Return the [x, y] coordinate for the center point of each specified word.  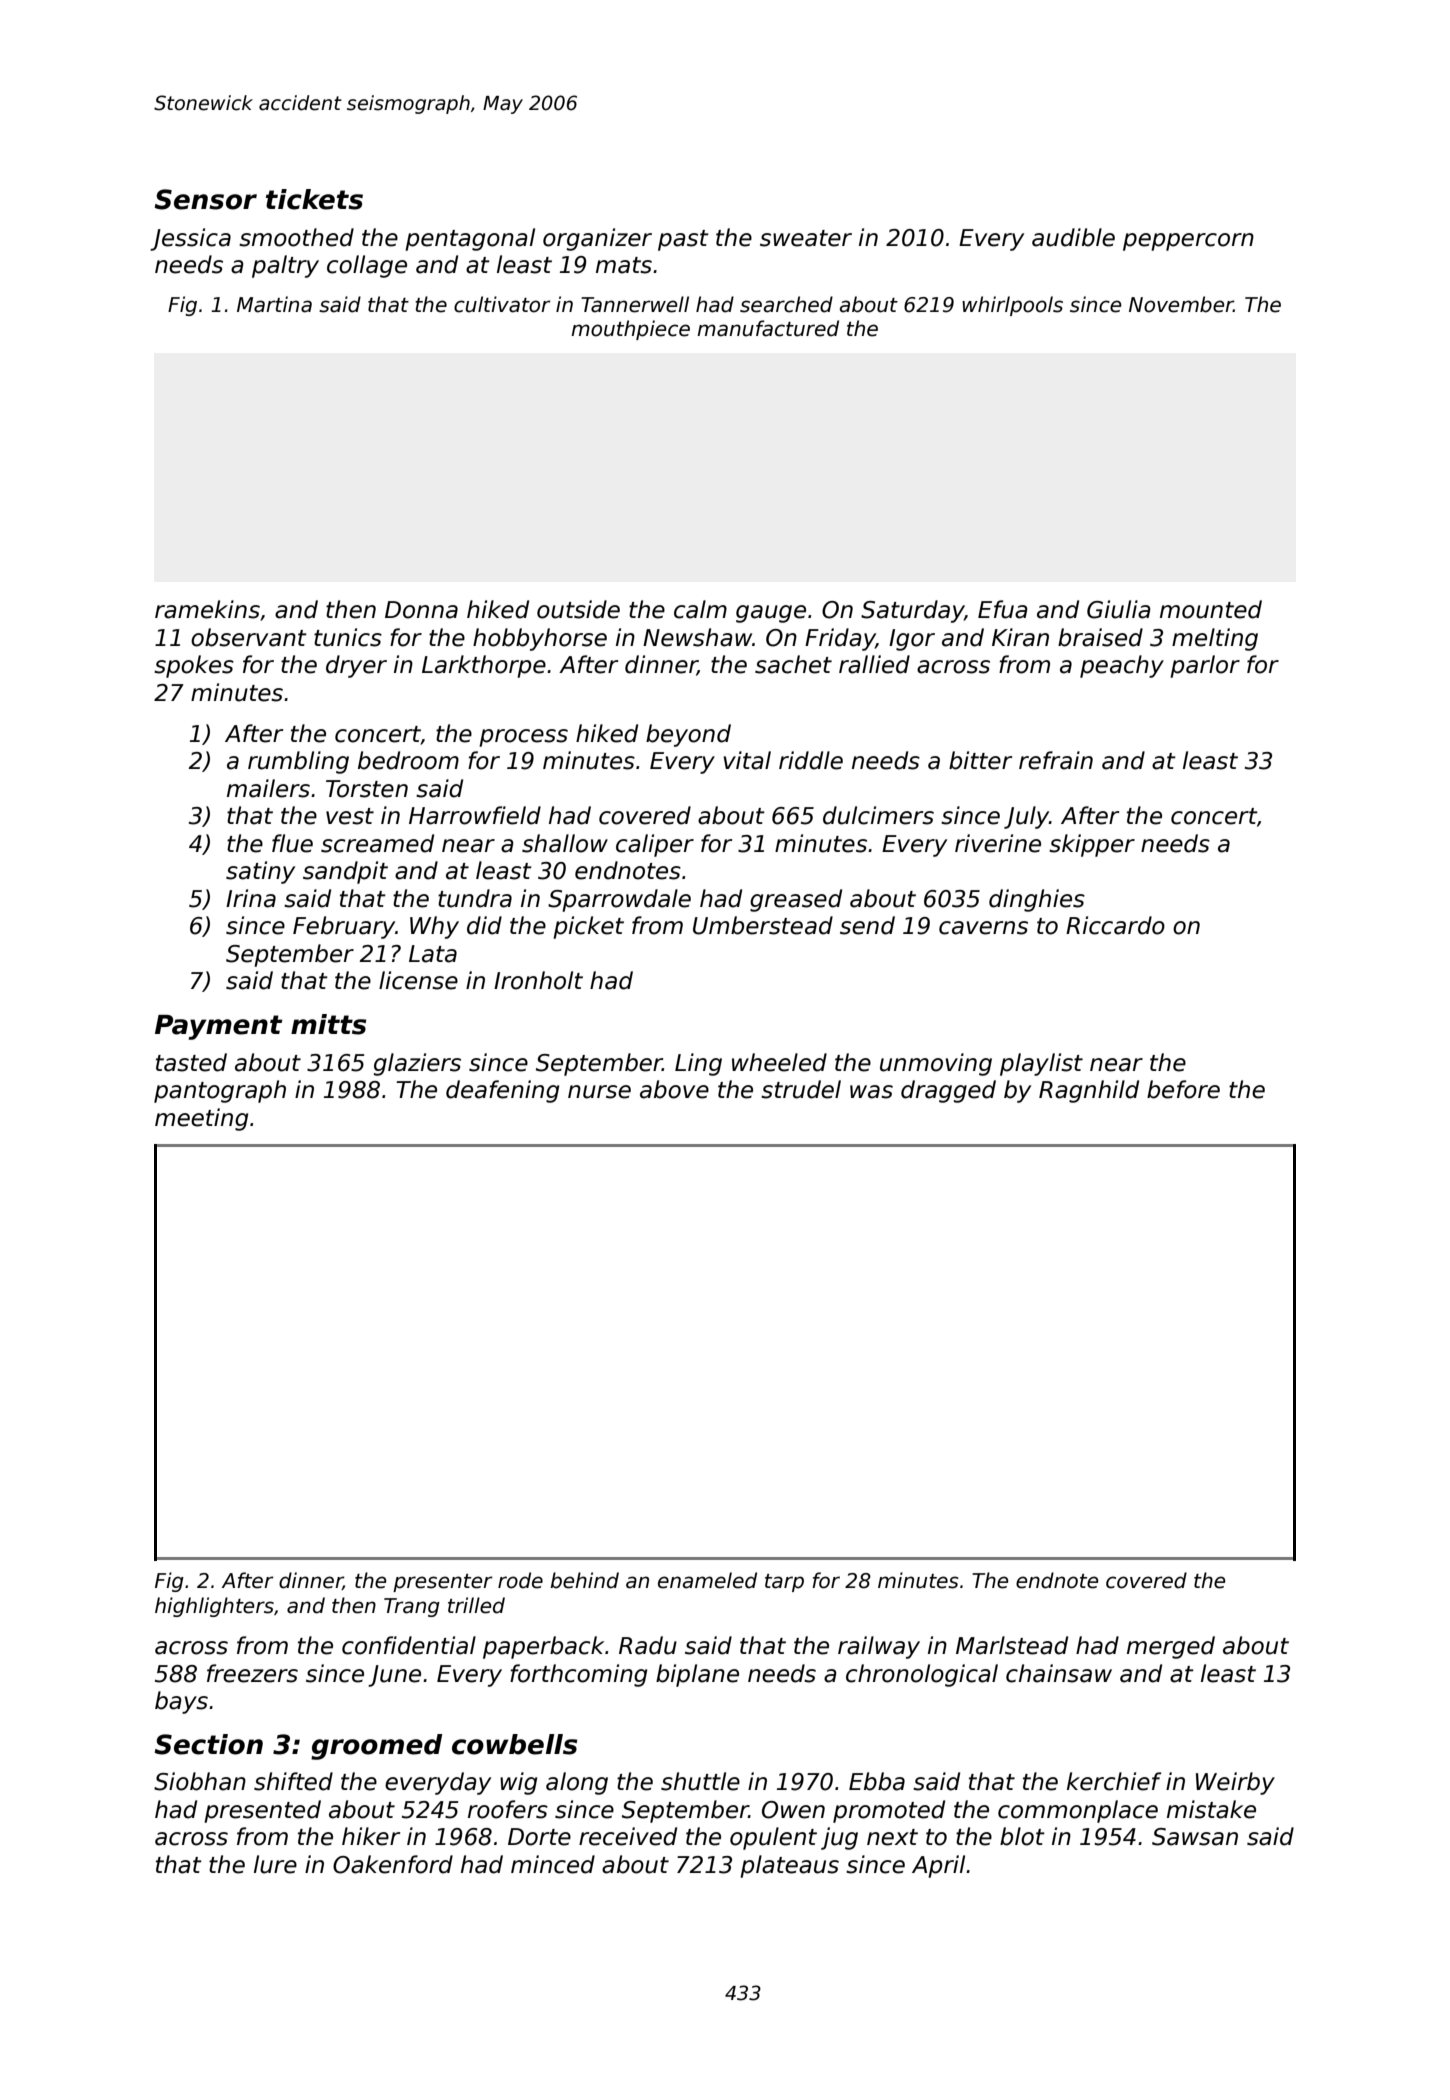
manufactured [768, 328]
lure [275, 1864]
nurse [599, 1092]
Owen [793, 1810]
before [1183, 1089]
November [1181, 304]
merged [1171, 1647]
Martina [274, 304]
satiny [260, 872]
